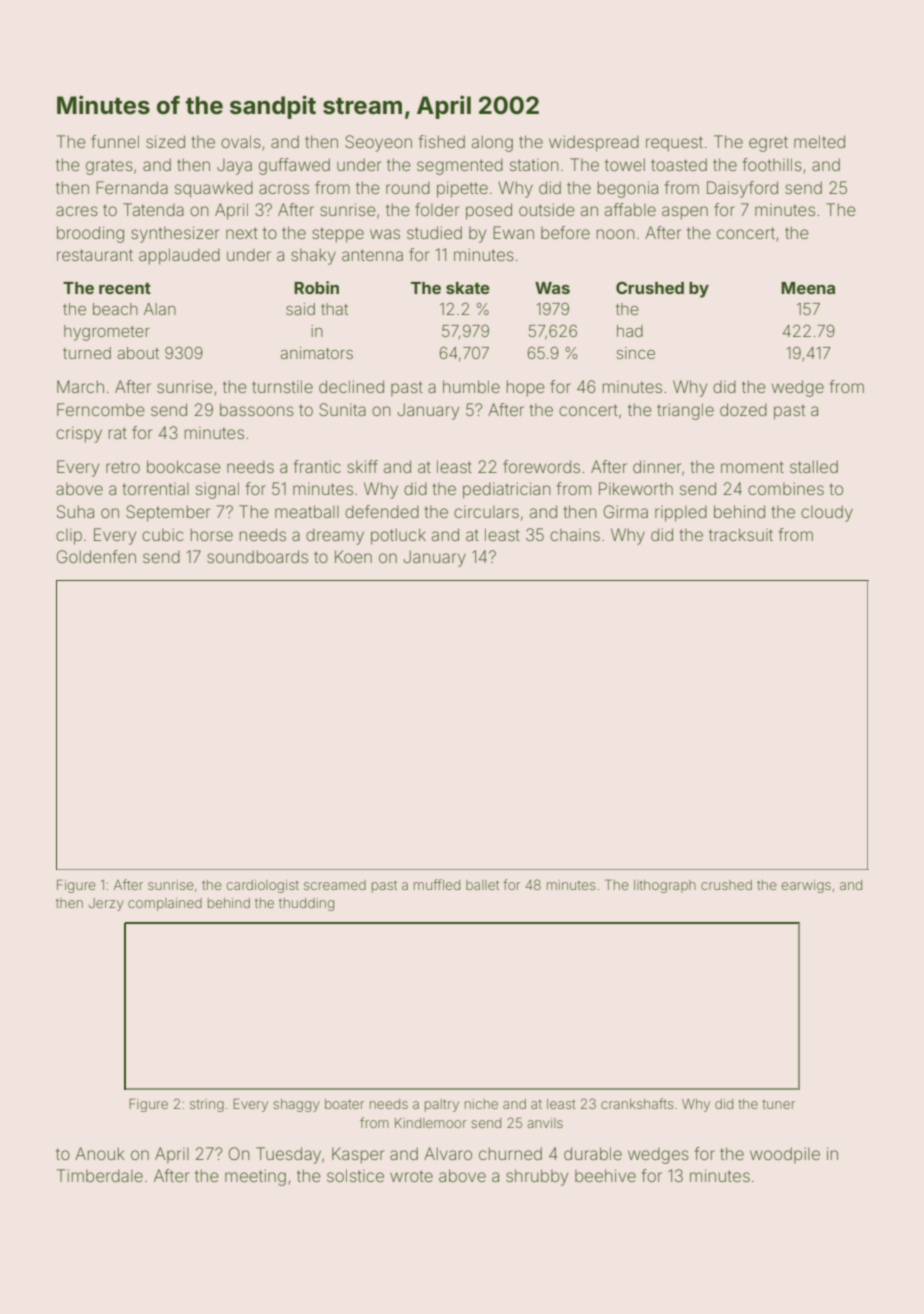 The image size is (924, 1314). What do you see at coordinates (468, 288) in the page?
I see `skate` at bounding box center [468, 288].
